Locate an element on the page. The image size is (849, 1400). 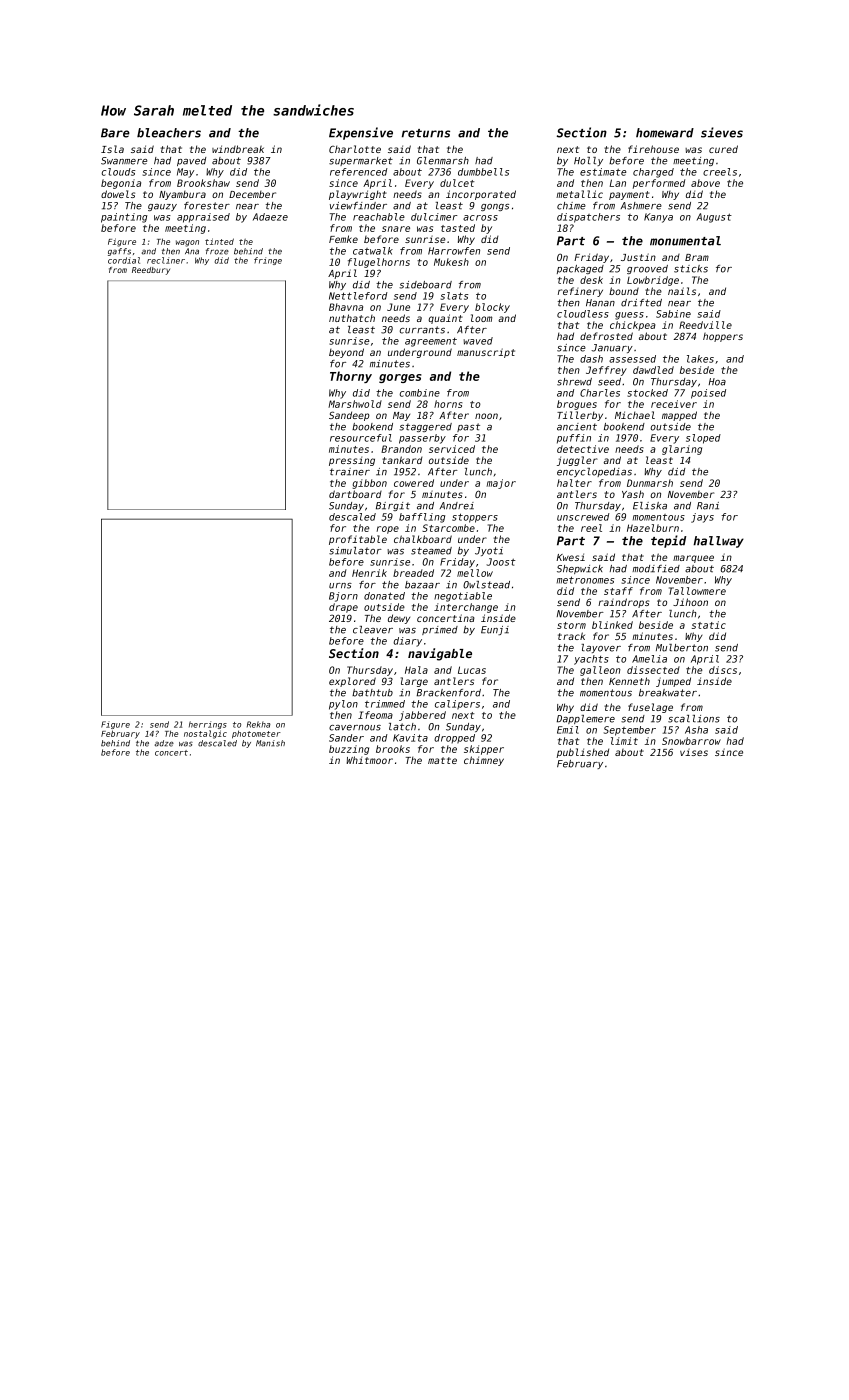
beyond is located at coordinates (346, 353).
